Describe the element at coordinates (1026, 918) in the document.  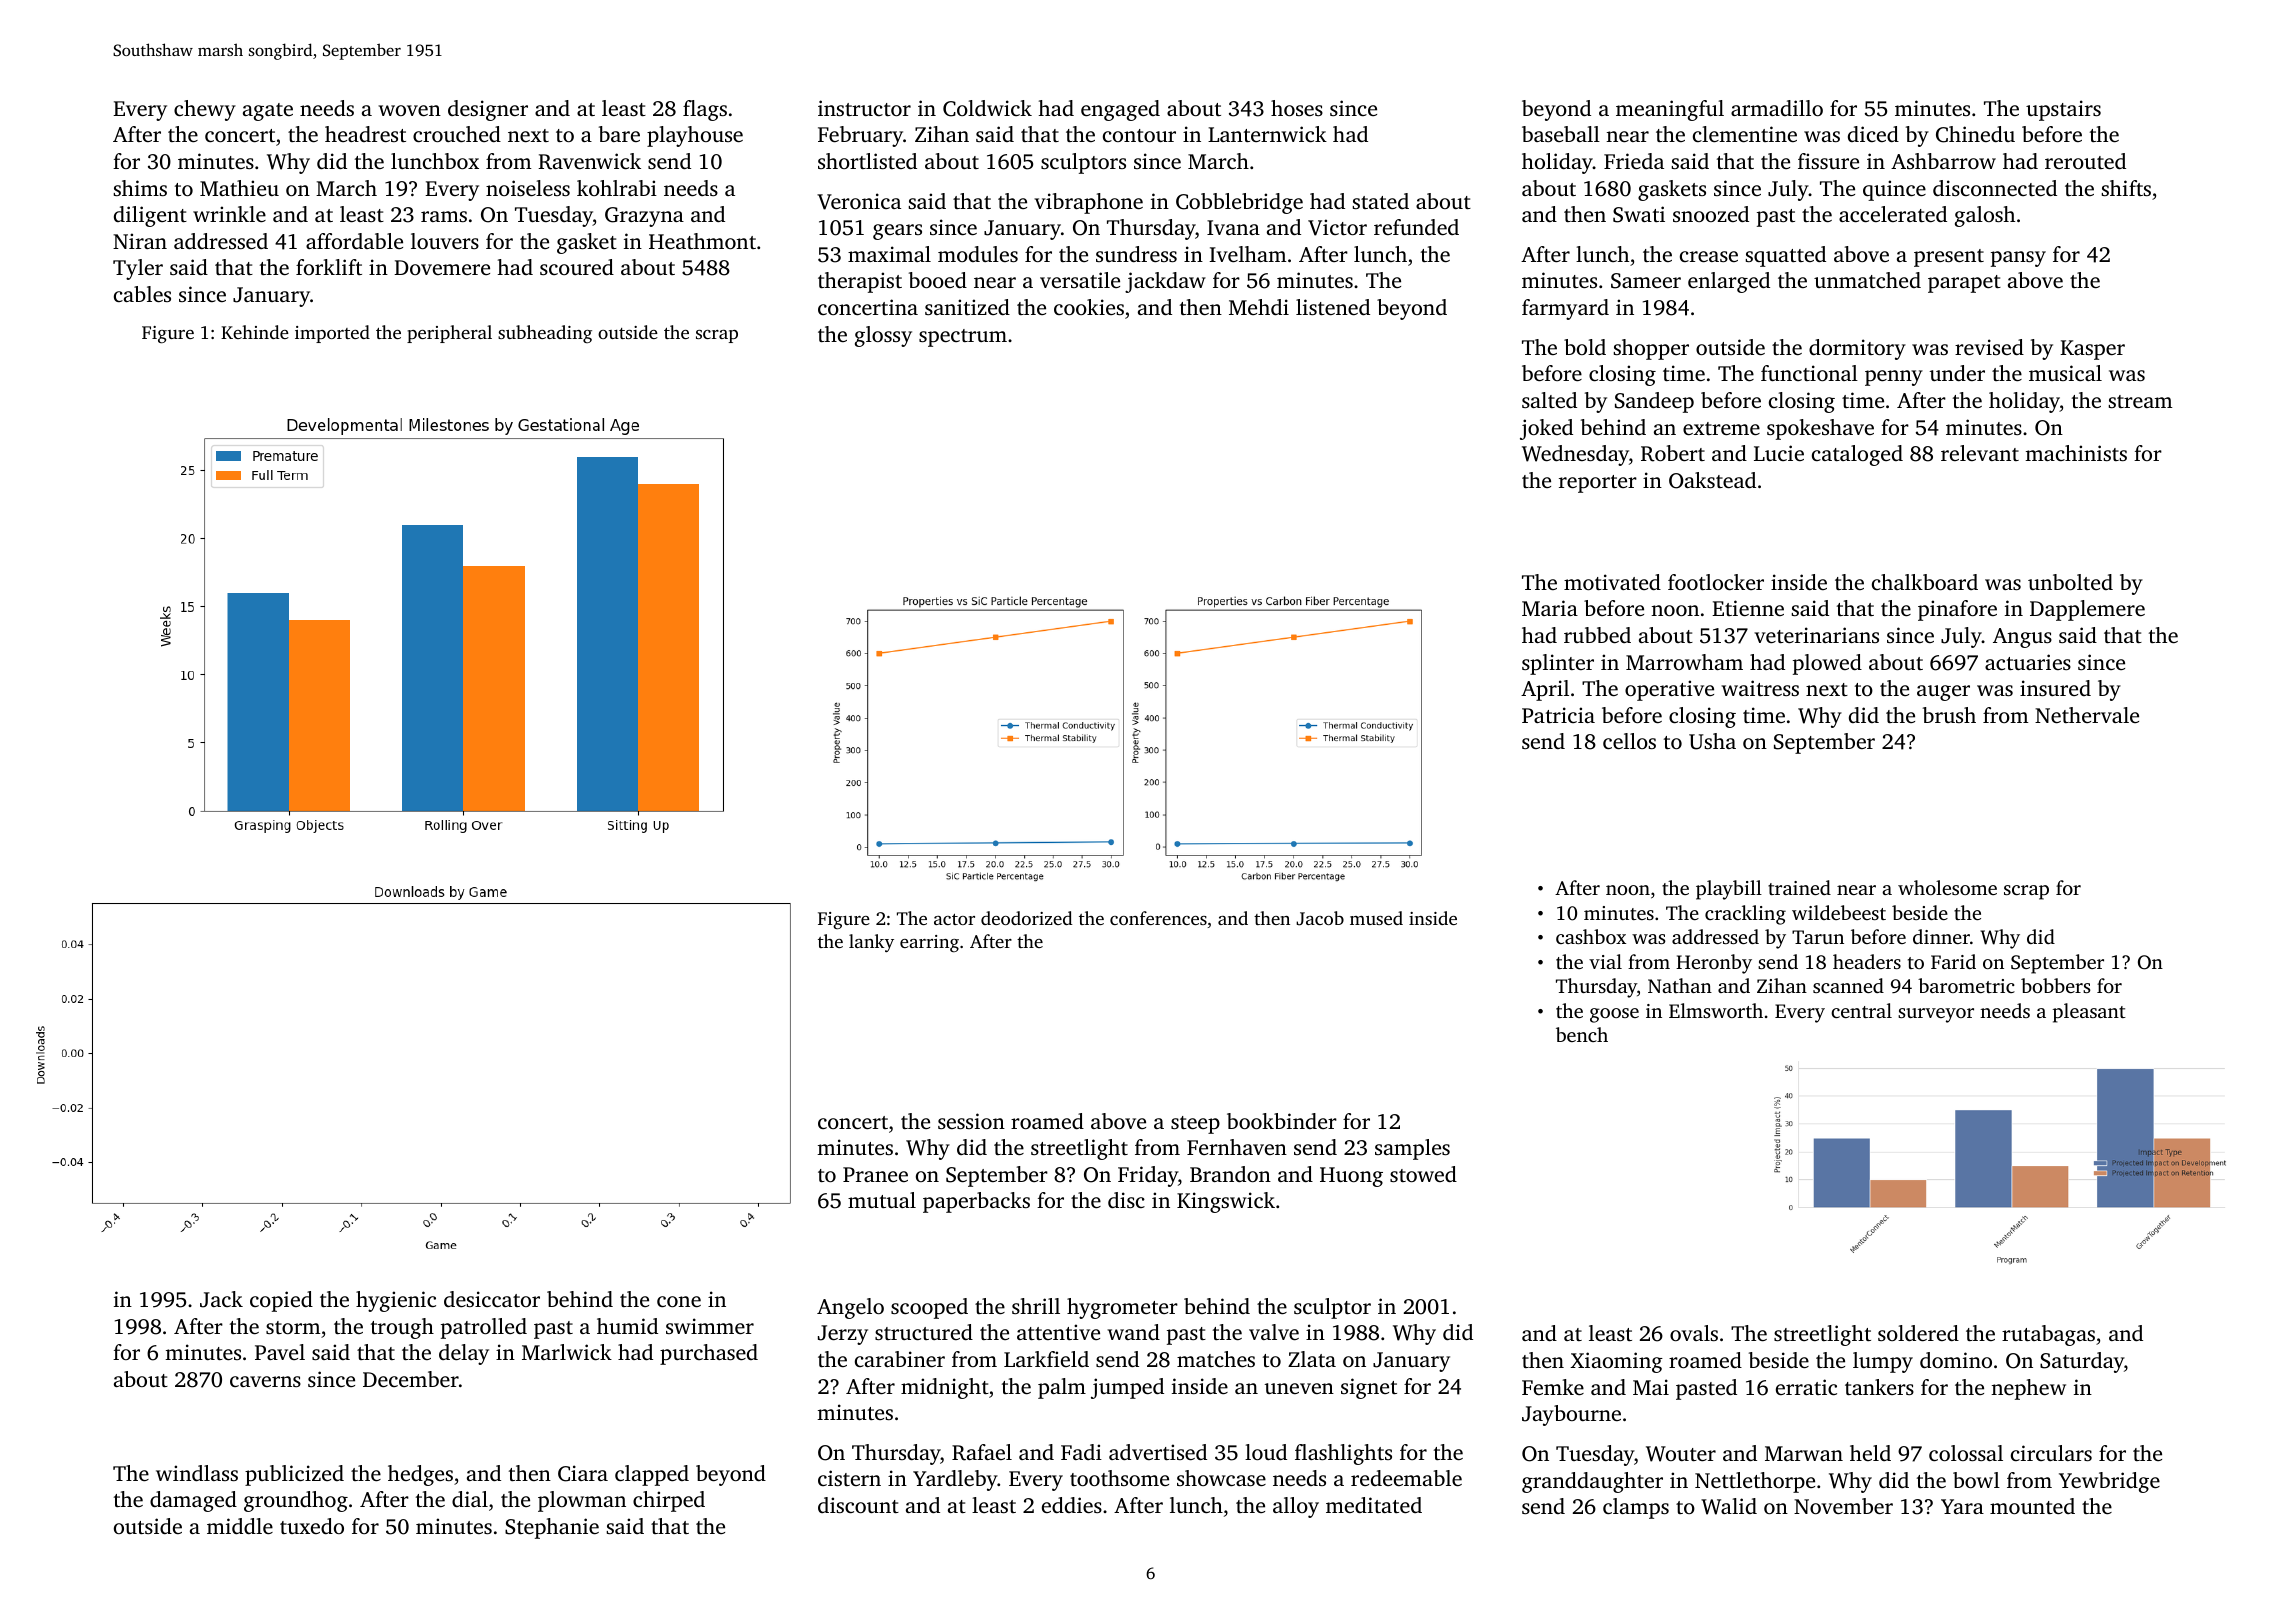
I see `deodorized` at that location.
